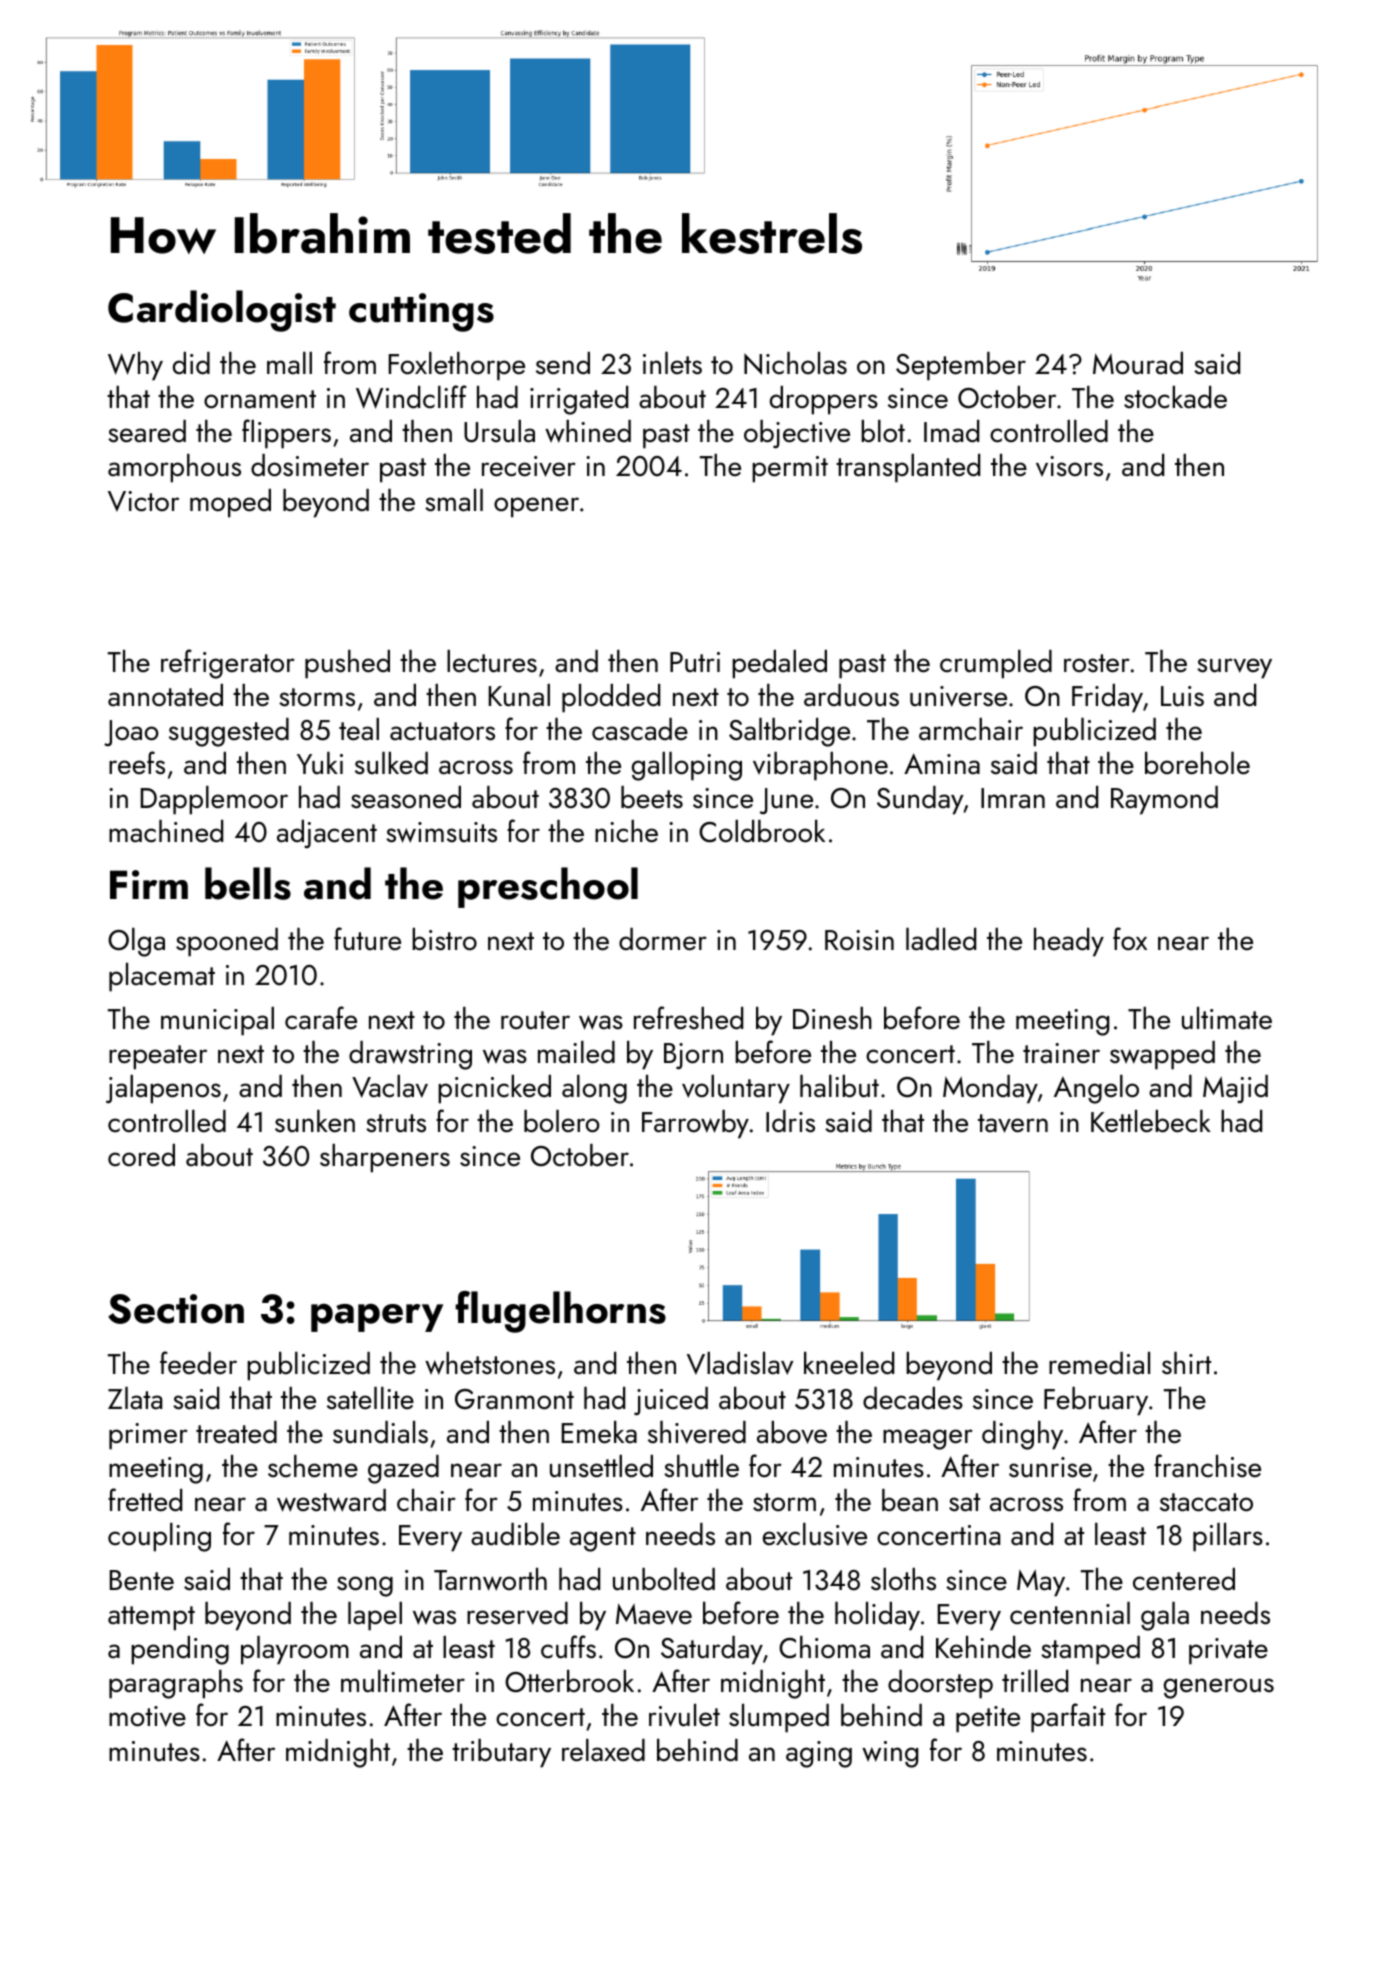  Describe the element at coordinates (928, 1439) in the screenshot. I see `meager` at that location.
